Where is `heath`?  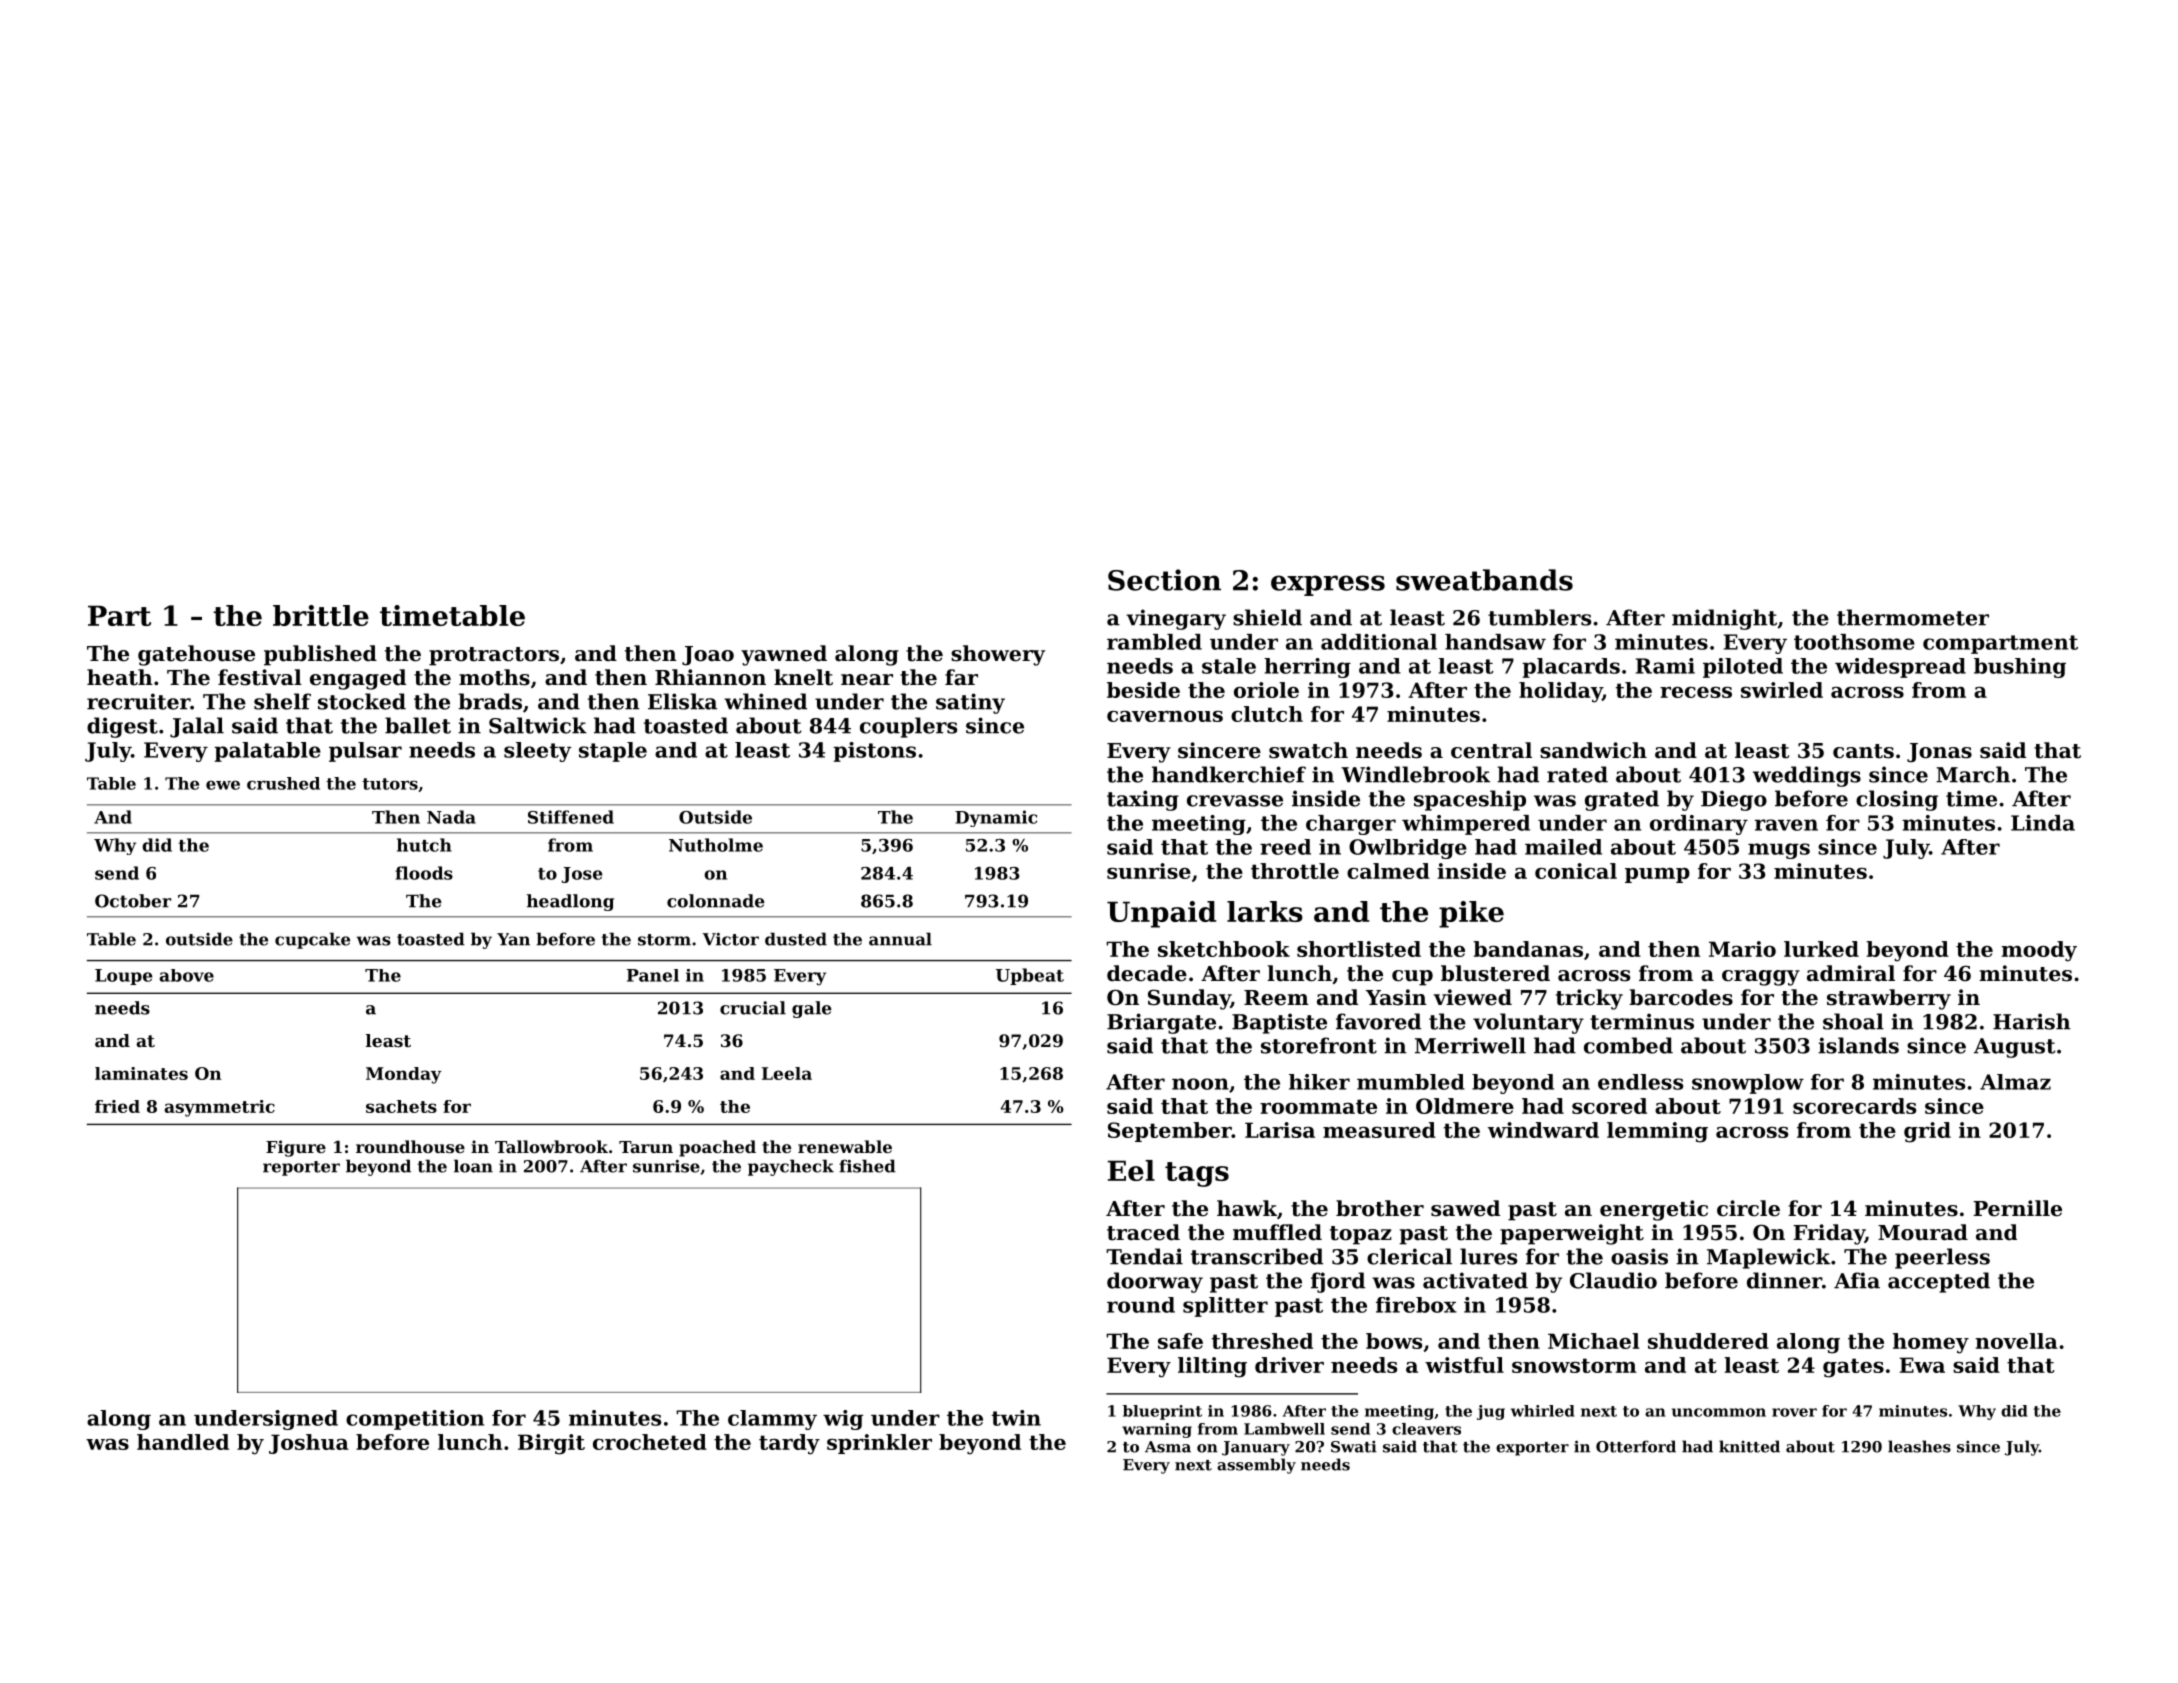
heath is located at coordinates (120, 677).
